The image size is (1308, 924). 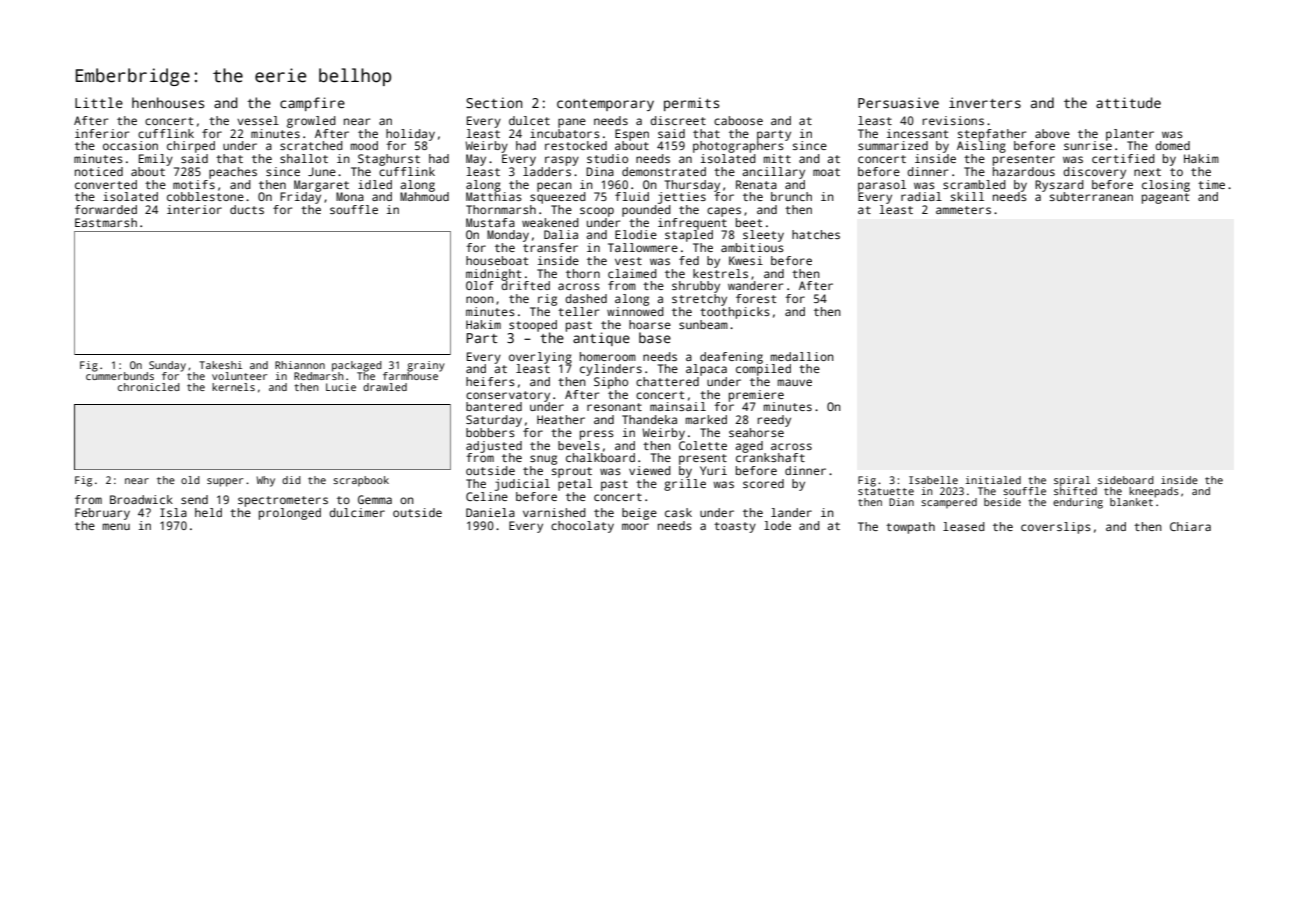 I want to click on dashed, so click(x=586, y=298).
